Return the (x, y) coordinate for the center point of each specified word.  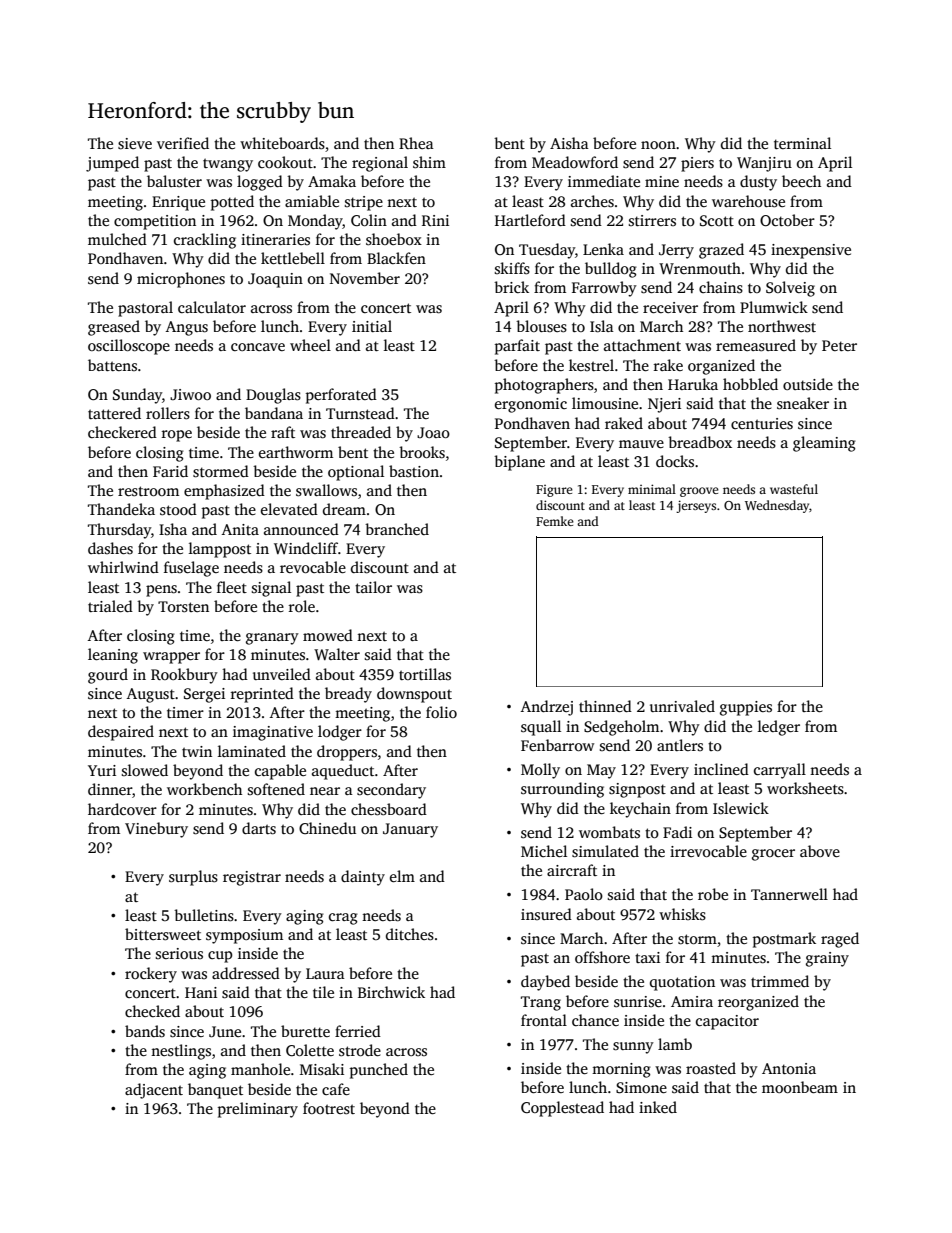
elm (402, 876)
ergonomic (531, 405)
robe (713, 894)
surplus (193, 878)
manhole (260, 1069)
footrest (329, 1108)
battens (112, 365)
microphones (181, 280)
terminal (802, 143)
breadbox (700, 442)
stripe (364, 203)
